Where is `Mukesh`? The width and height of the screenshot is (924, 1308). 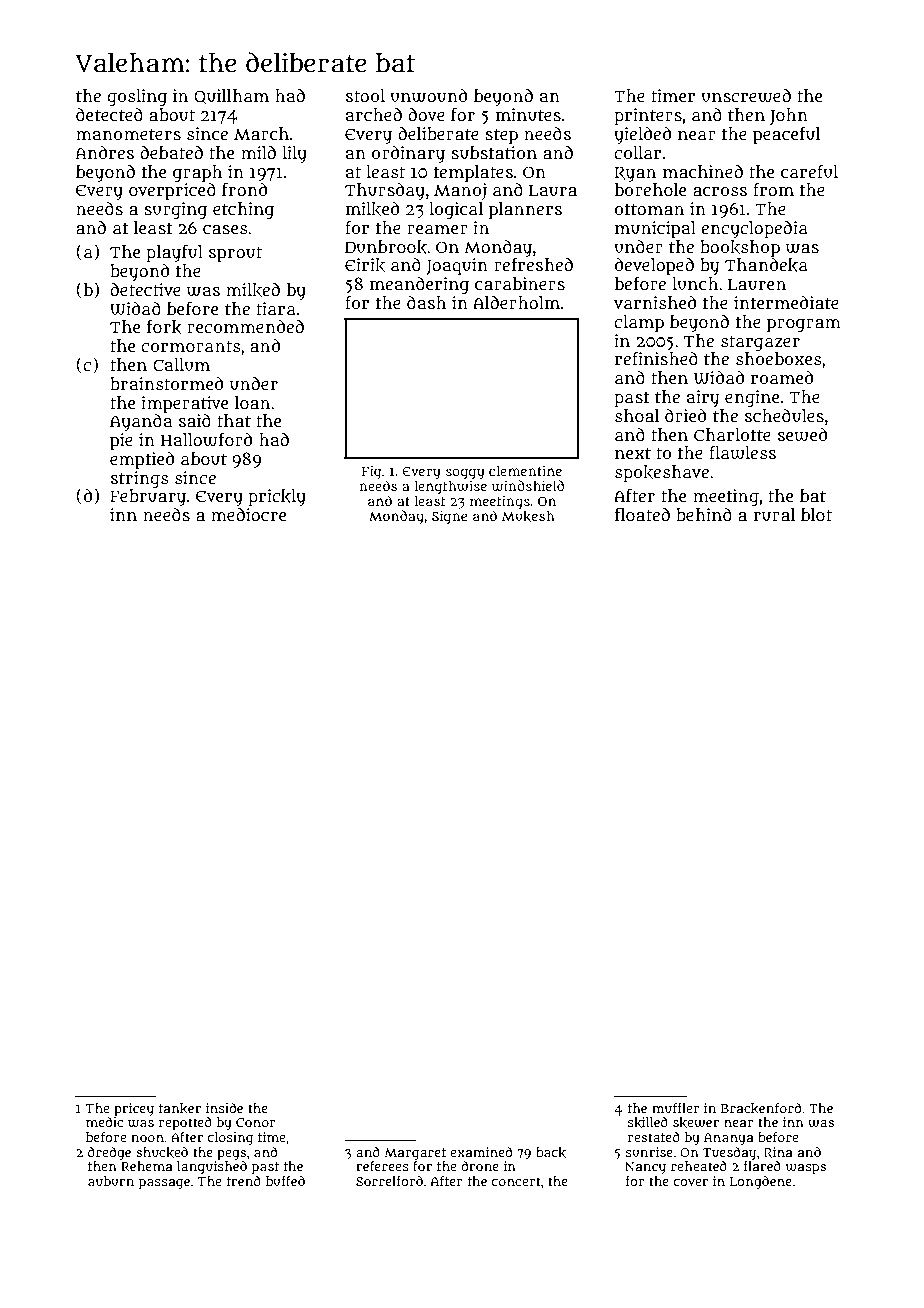 Mukesh is located at coordinates (528, 516).
